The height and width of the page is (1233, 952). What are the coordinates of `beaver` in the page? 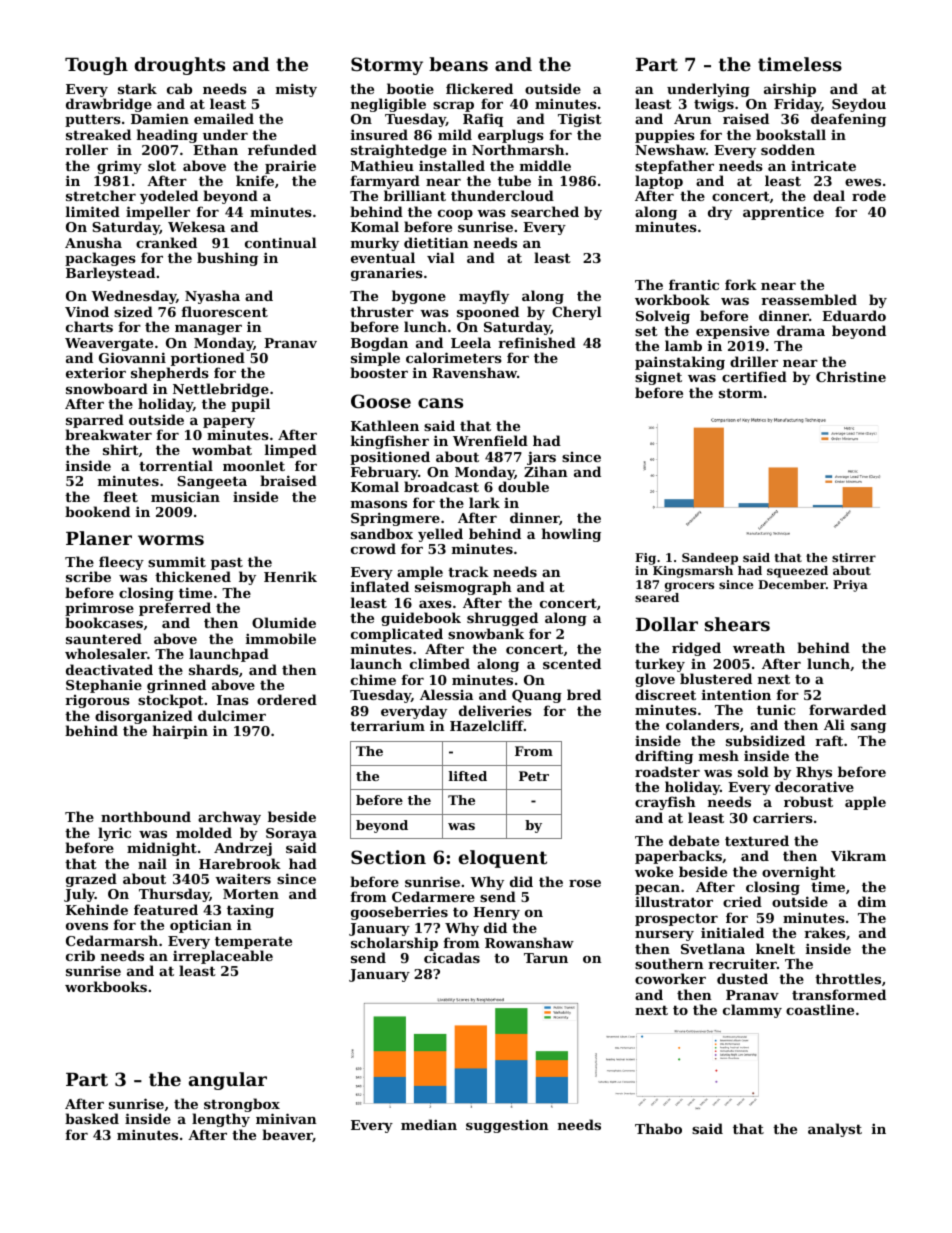 It's located at (287, 1135).
